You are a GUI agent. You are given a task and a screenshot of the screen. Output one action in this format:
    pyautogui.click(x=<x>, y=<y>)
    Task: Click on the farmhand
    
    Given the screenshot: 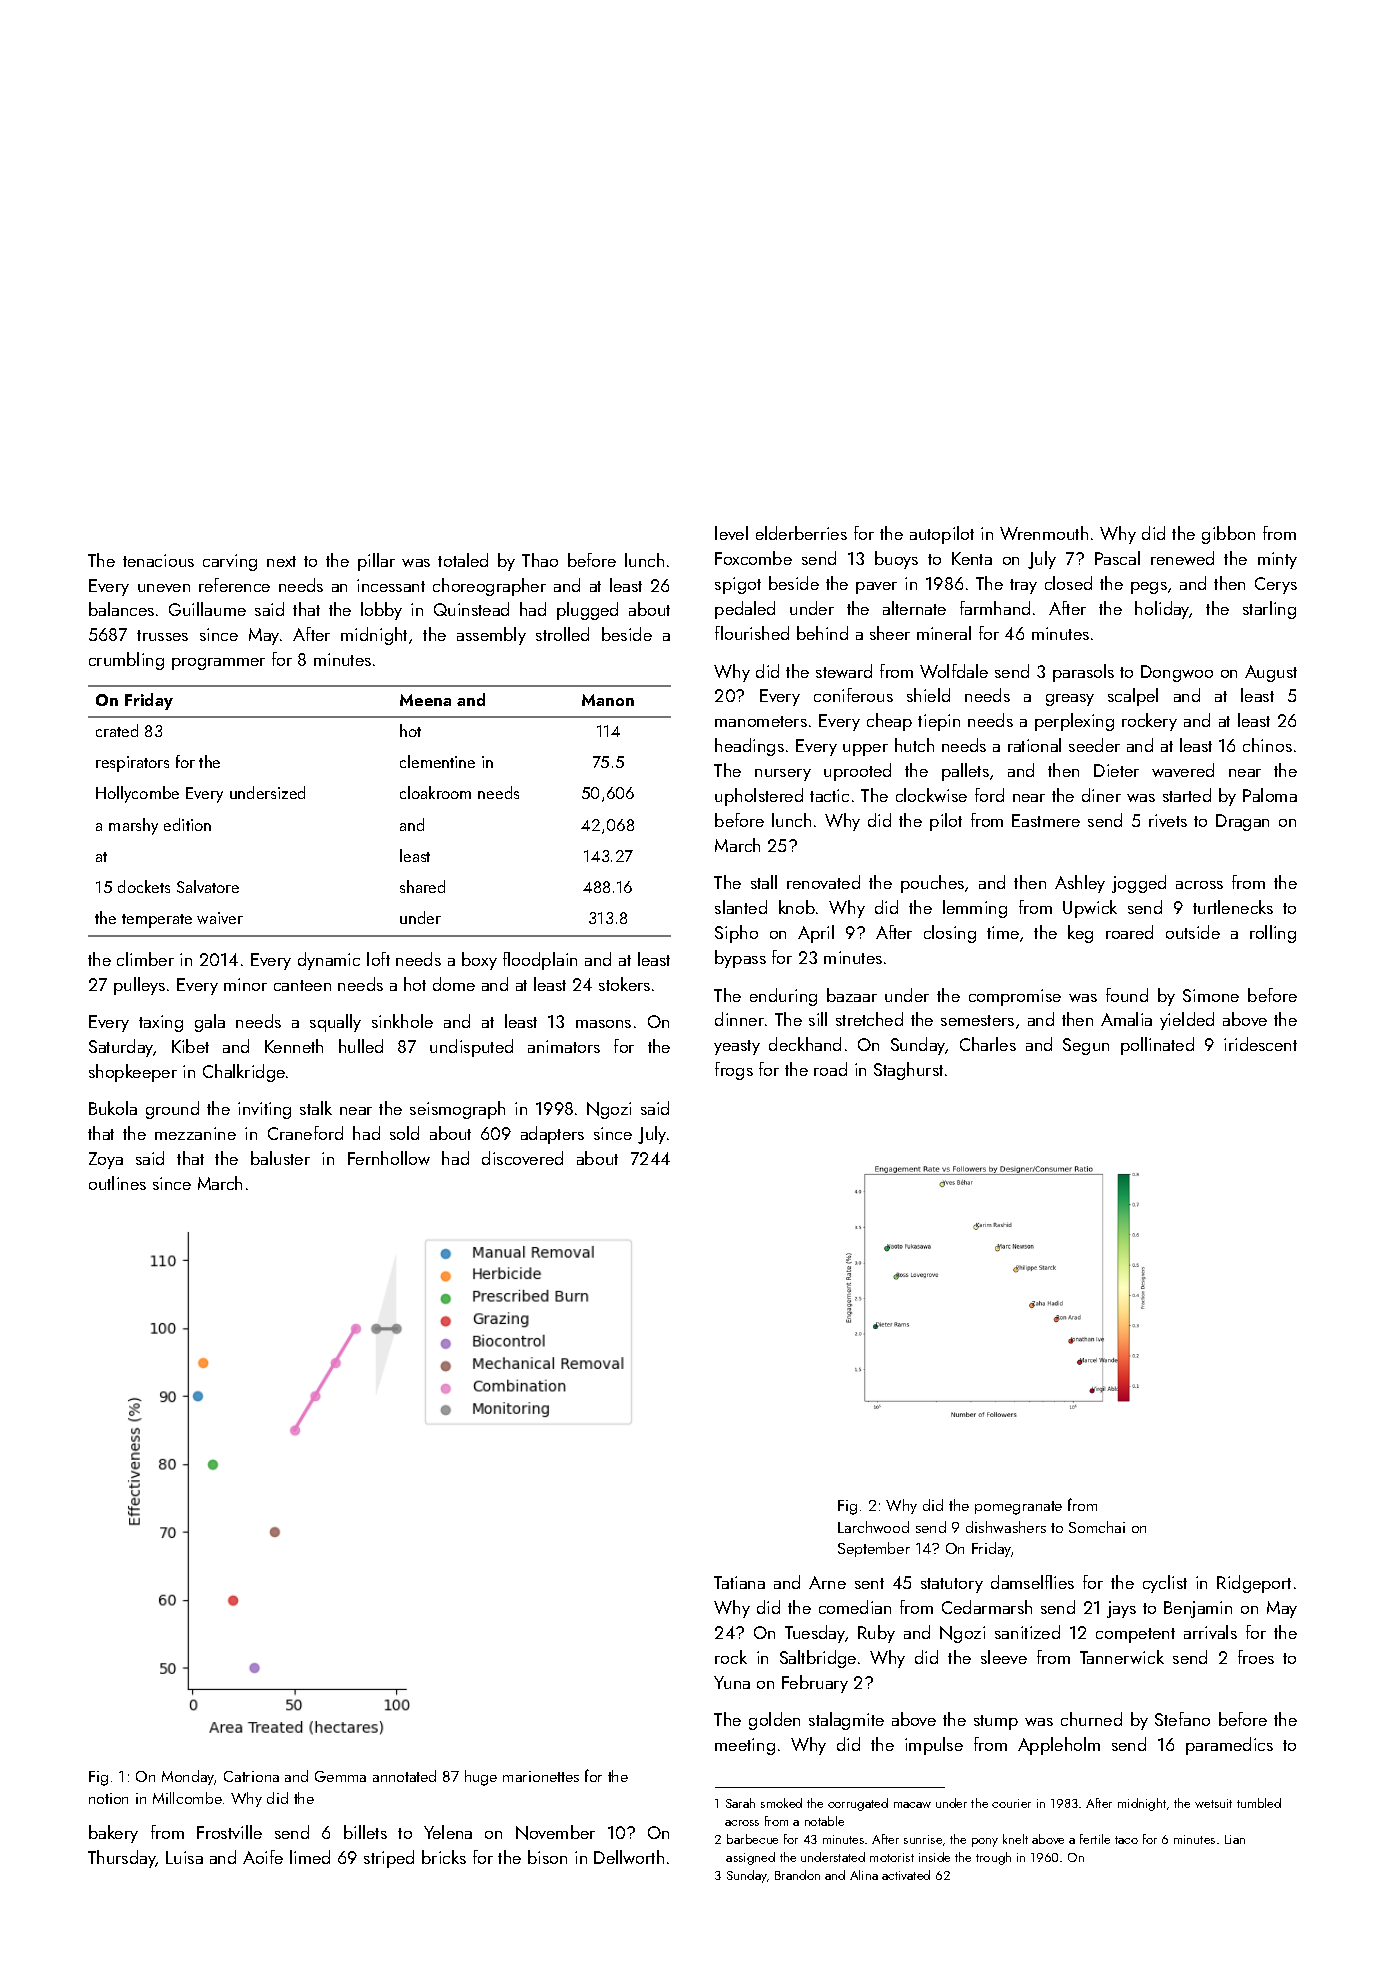 What is the action you would take?
    pyautogui.click(x=995, y=608)
